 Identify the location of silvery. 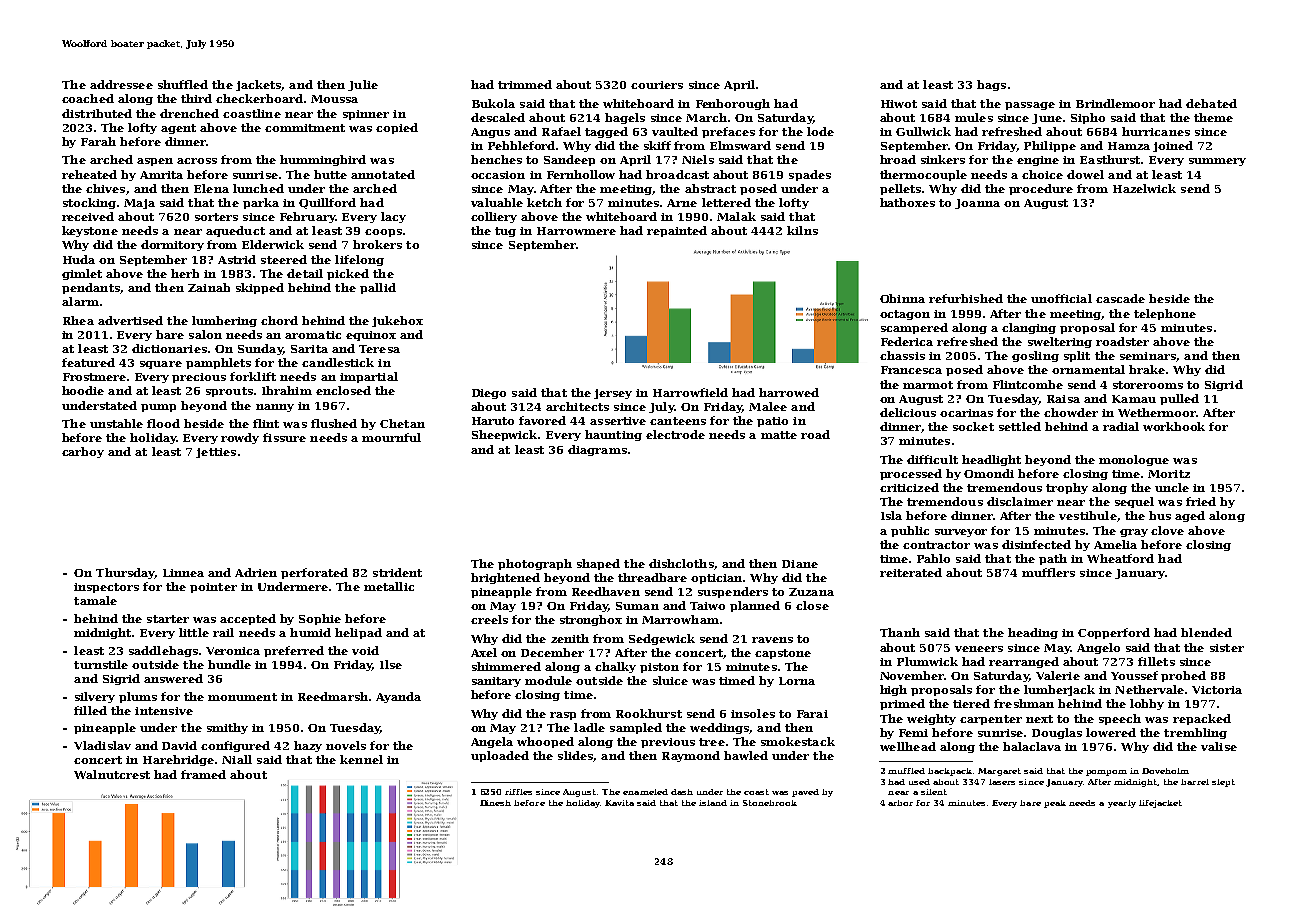
(95, 697).
